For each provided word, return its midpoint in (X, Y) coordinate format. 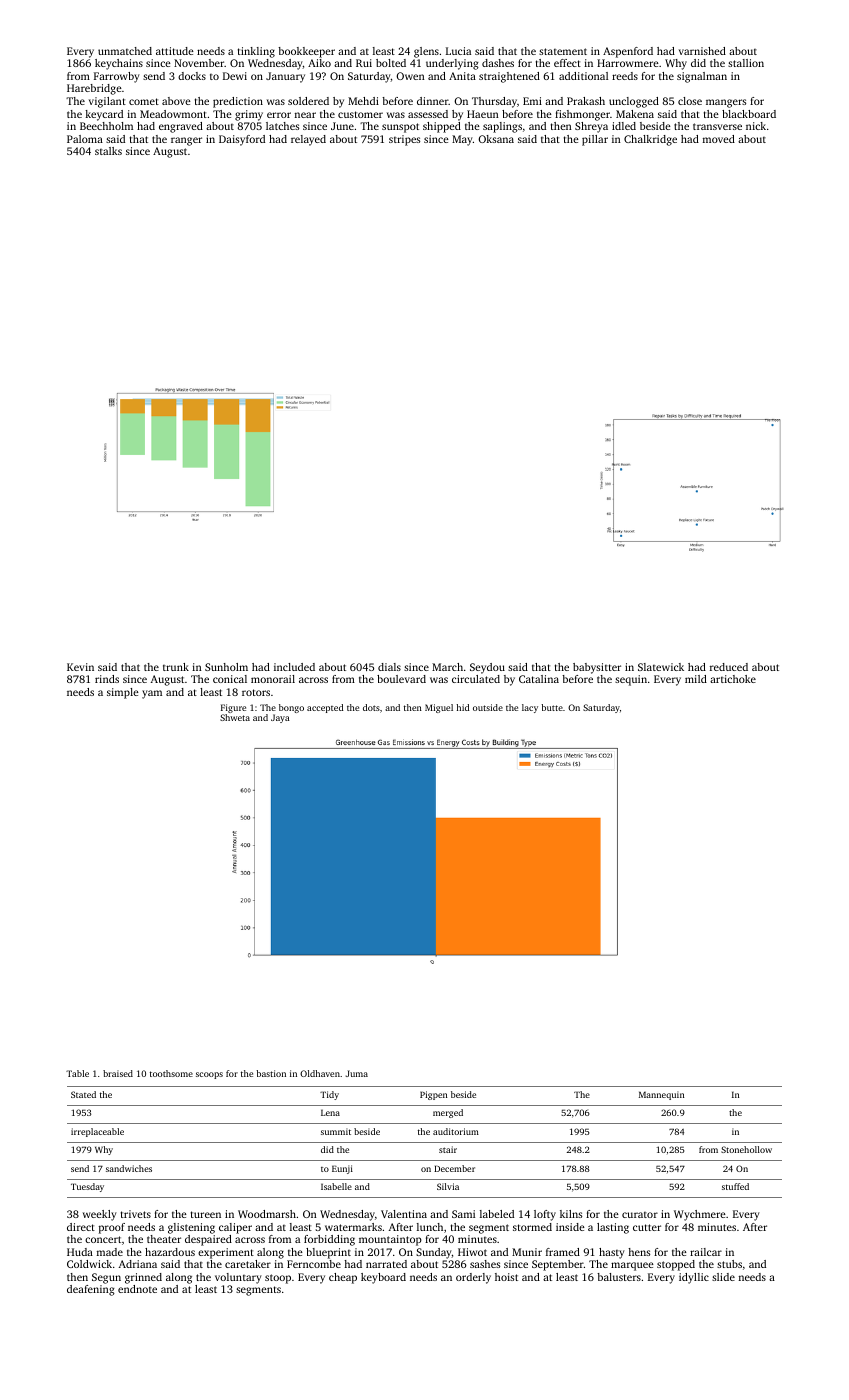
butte (552, 707)
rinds (107, 679)
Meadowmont (173, 114)
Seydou (487, 668)
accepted (325, 708)
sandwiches (129, 1168)
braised (118, 1073)
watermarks (353, 1227)
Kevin (80, 667)
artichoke (733, 679)
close (690, 101)
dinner (433, 101)
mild (696, 679)
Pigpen (433, 1095)
